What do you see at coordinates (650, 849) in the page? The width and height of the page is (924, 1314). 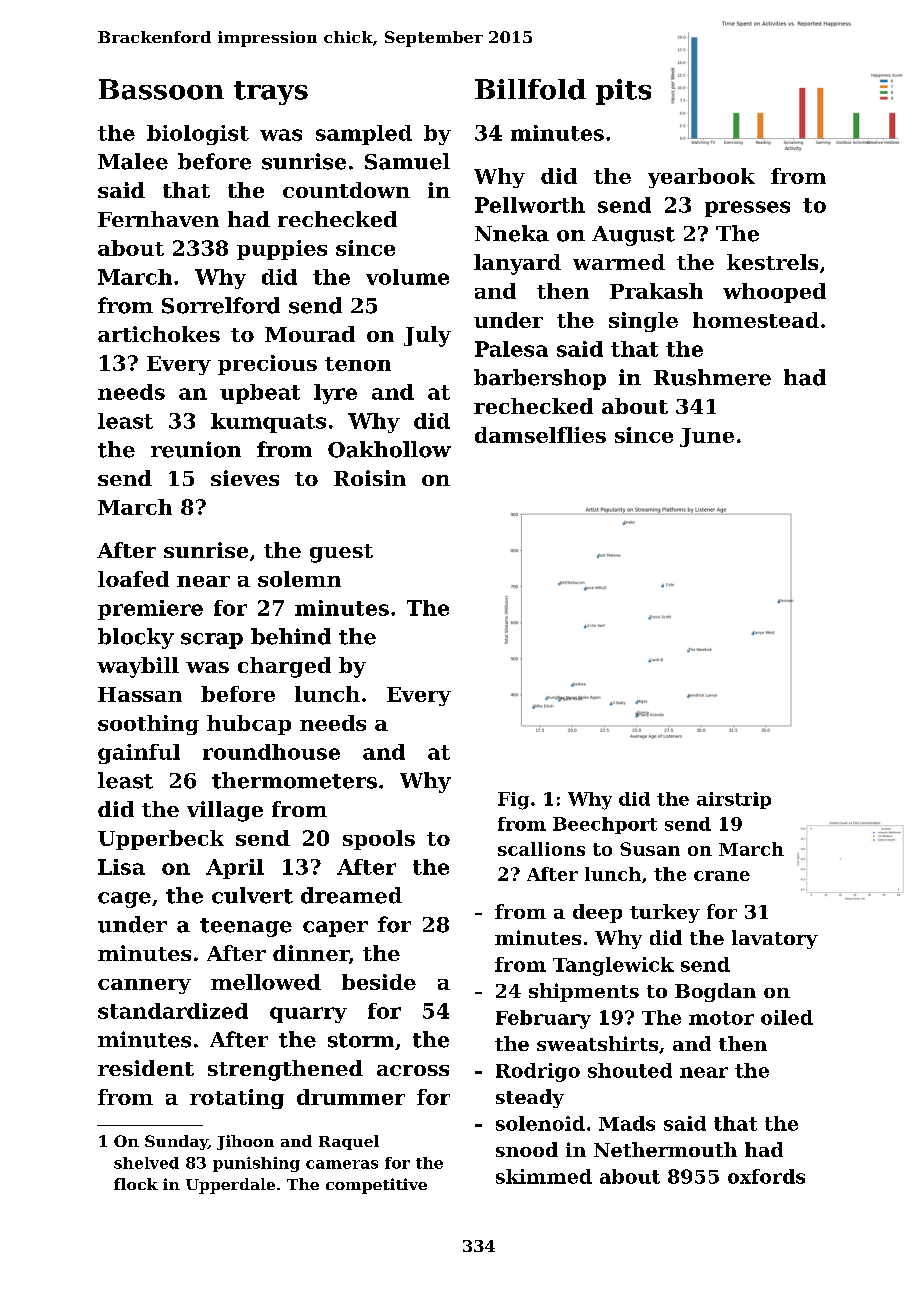 I see `Susan` at bounding box center [650, 849].
